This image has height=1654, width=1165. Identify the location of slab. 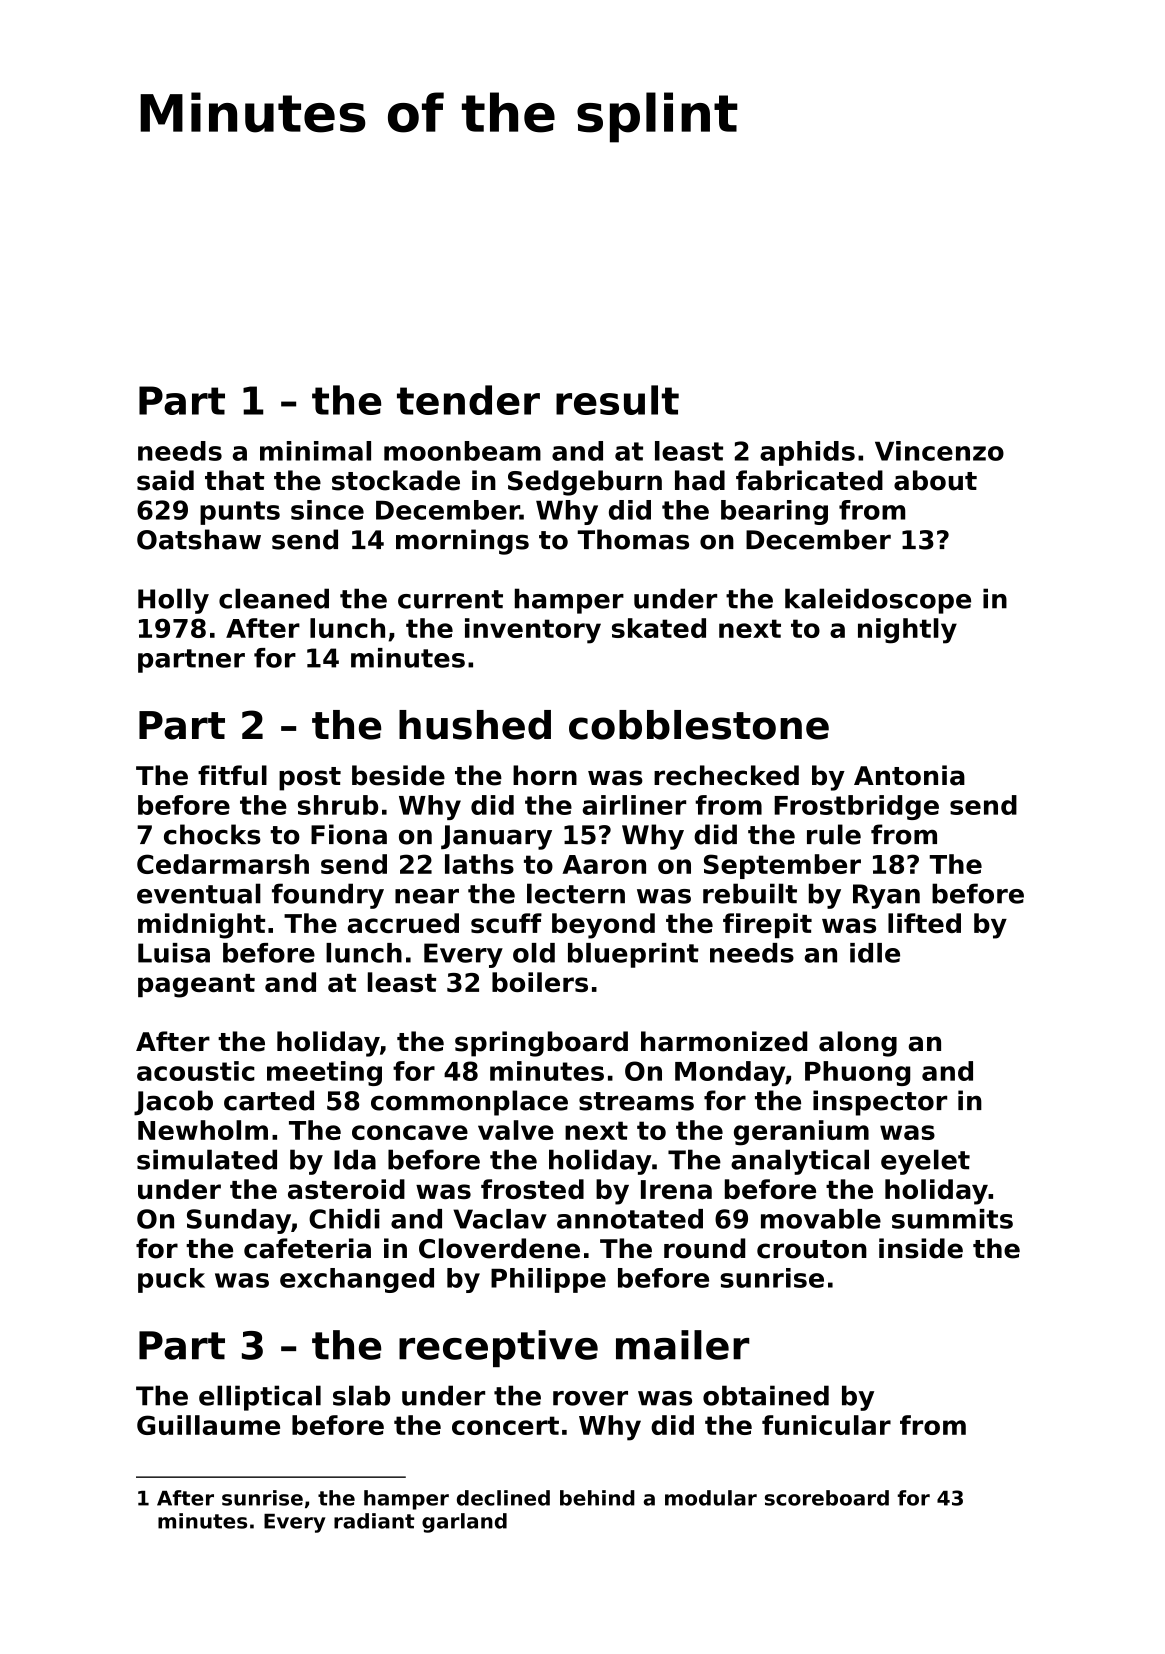
(361, 1395).
